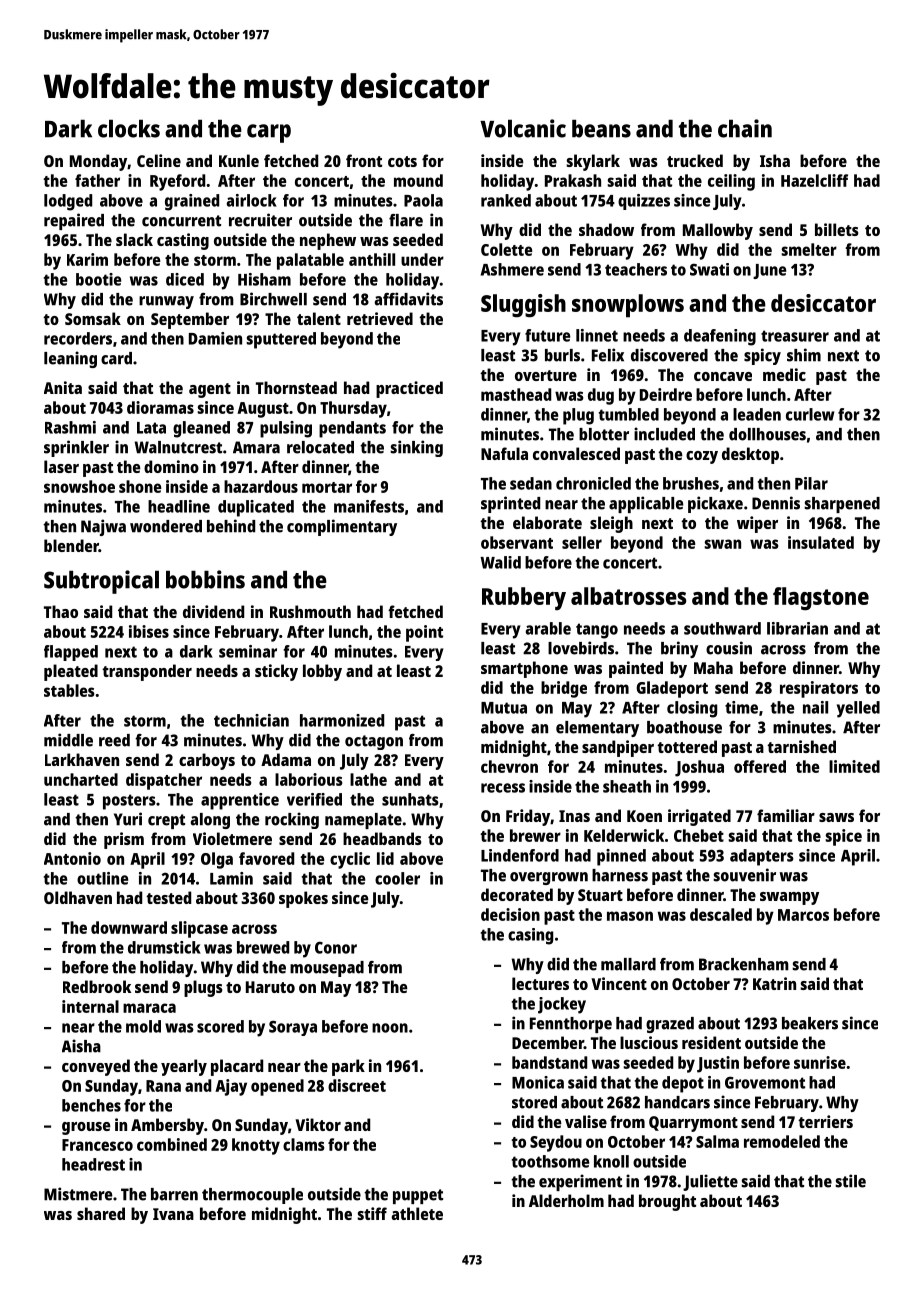 The height and width of the screenshot is (1308, 924). What do you see at coordinates (628, 306) in the screenshot?
I see `snowplows` at bounding box center [628, 306].
